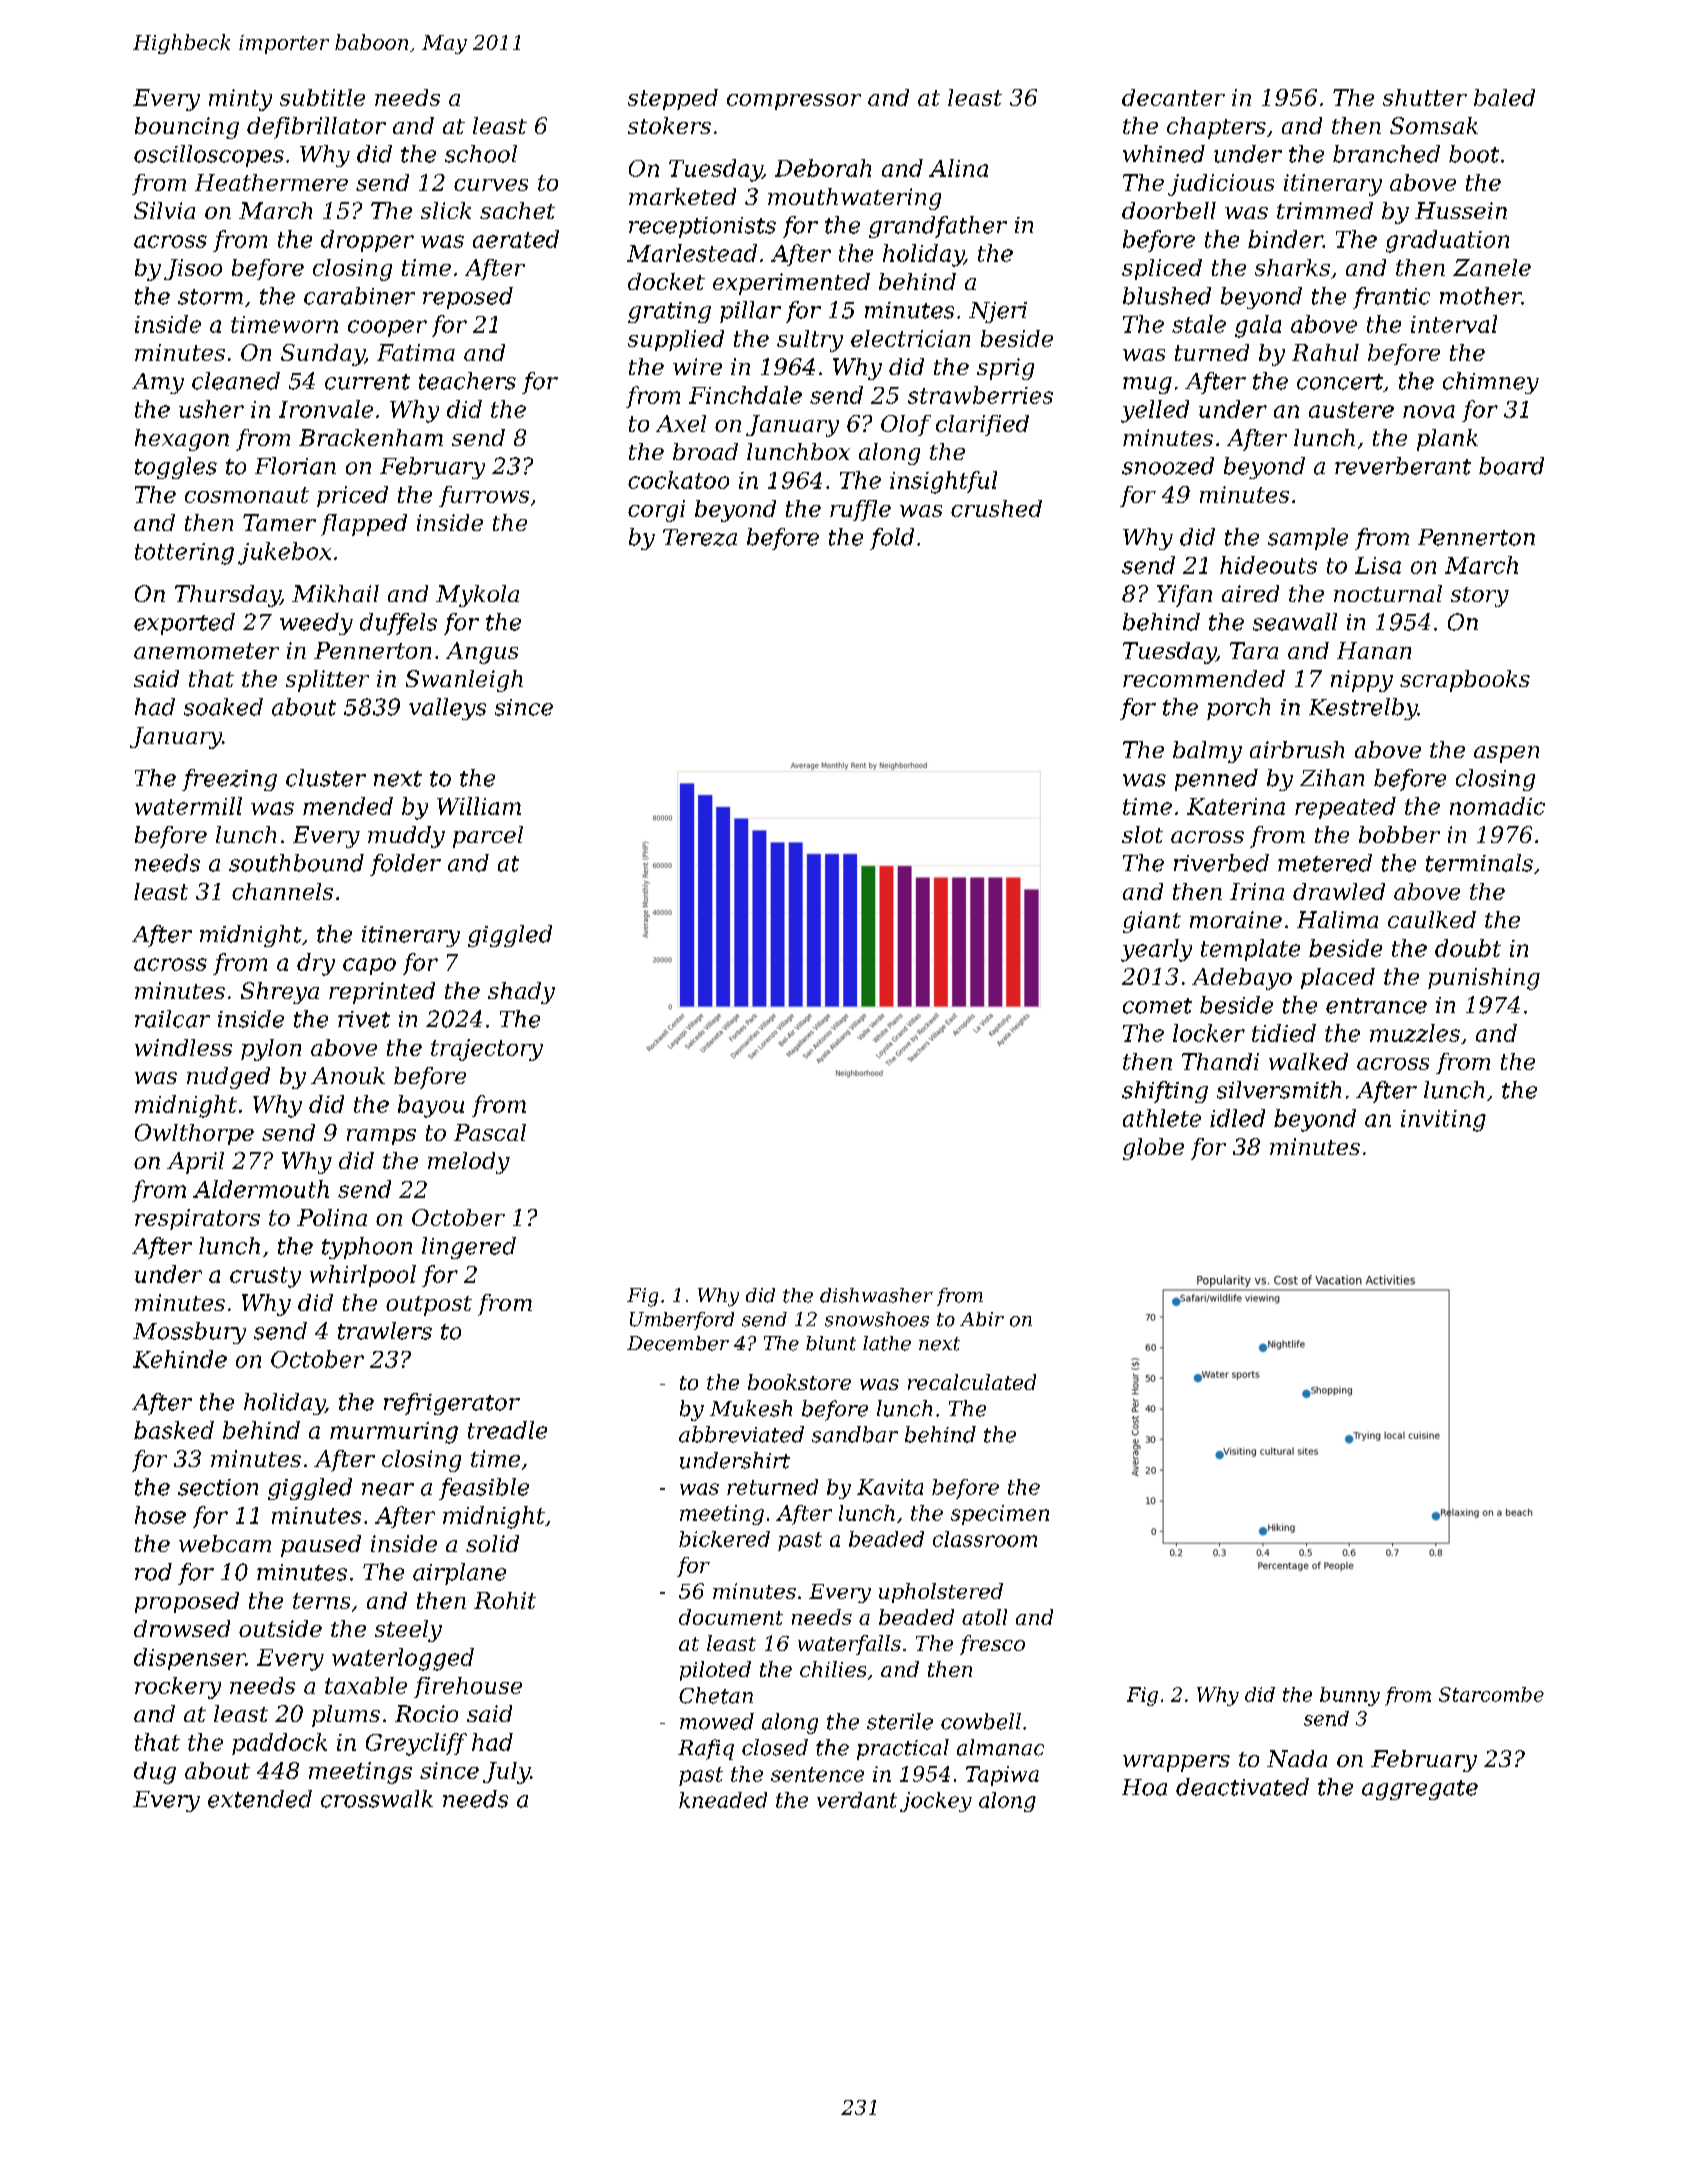  Describe the element at coordinates (1155, 411) in the image. I see `yelled` at that location.
